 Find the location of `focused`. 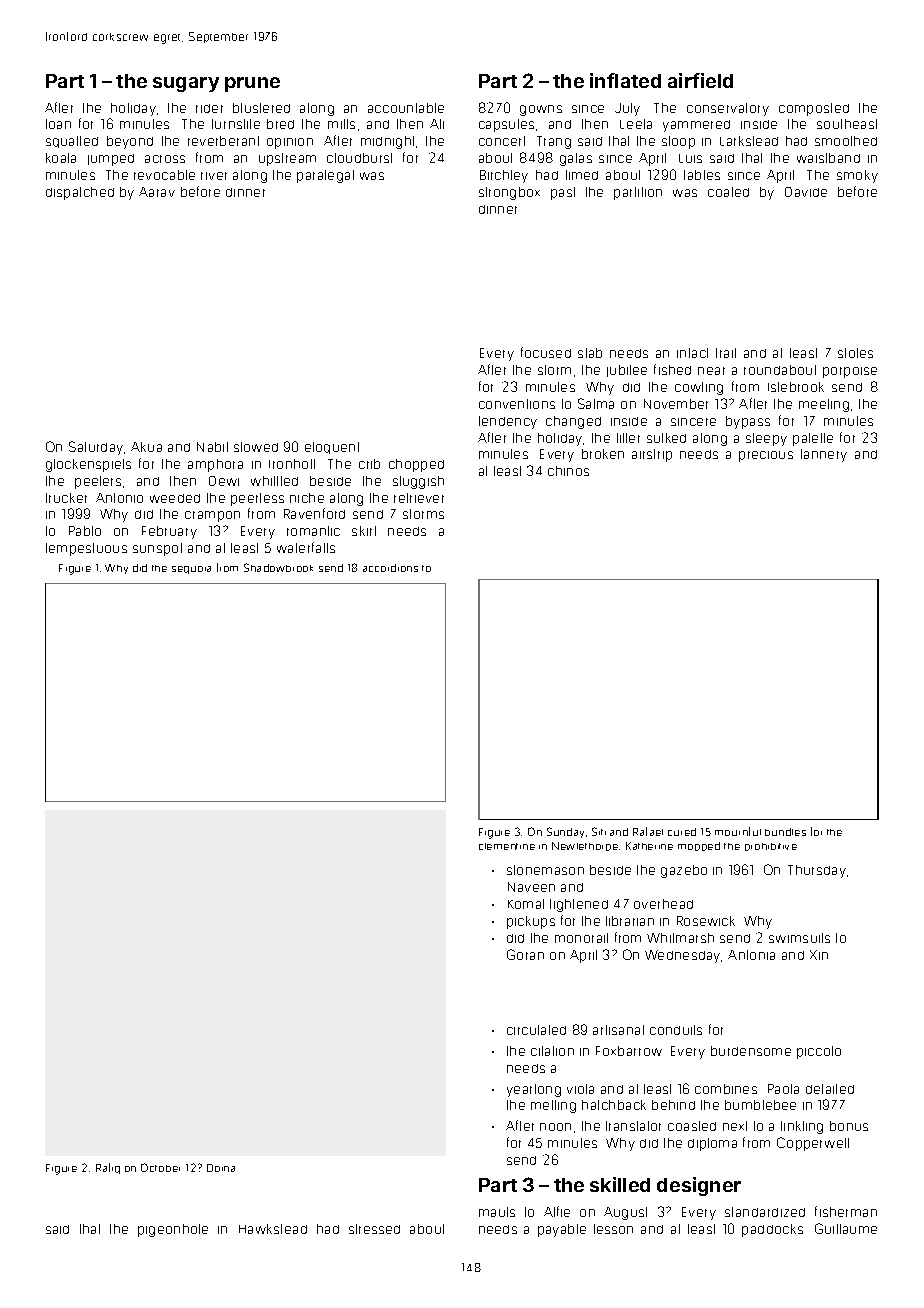

focused is located at coordinates (546, 352).
